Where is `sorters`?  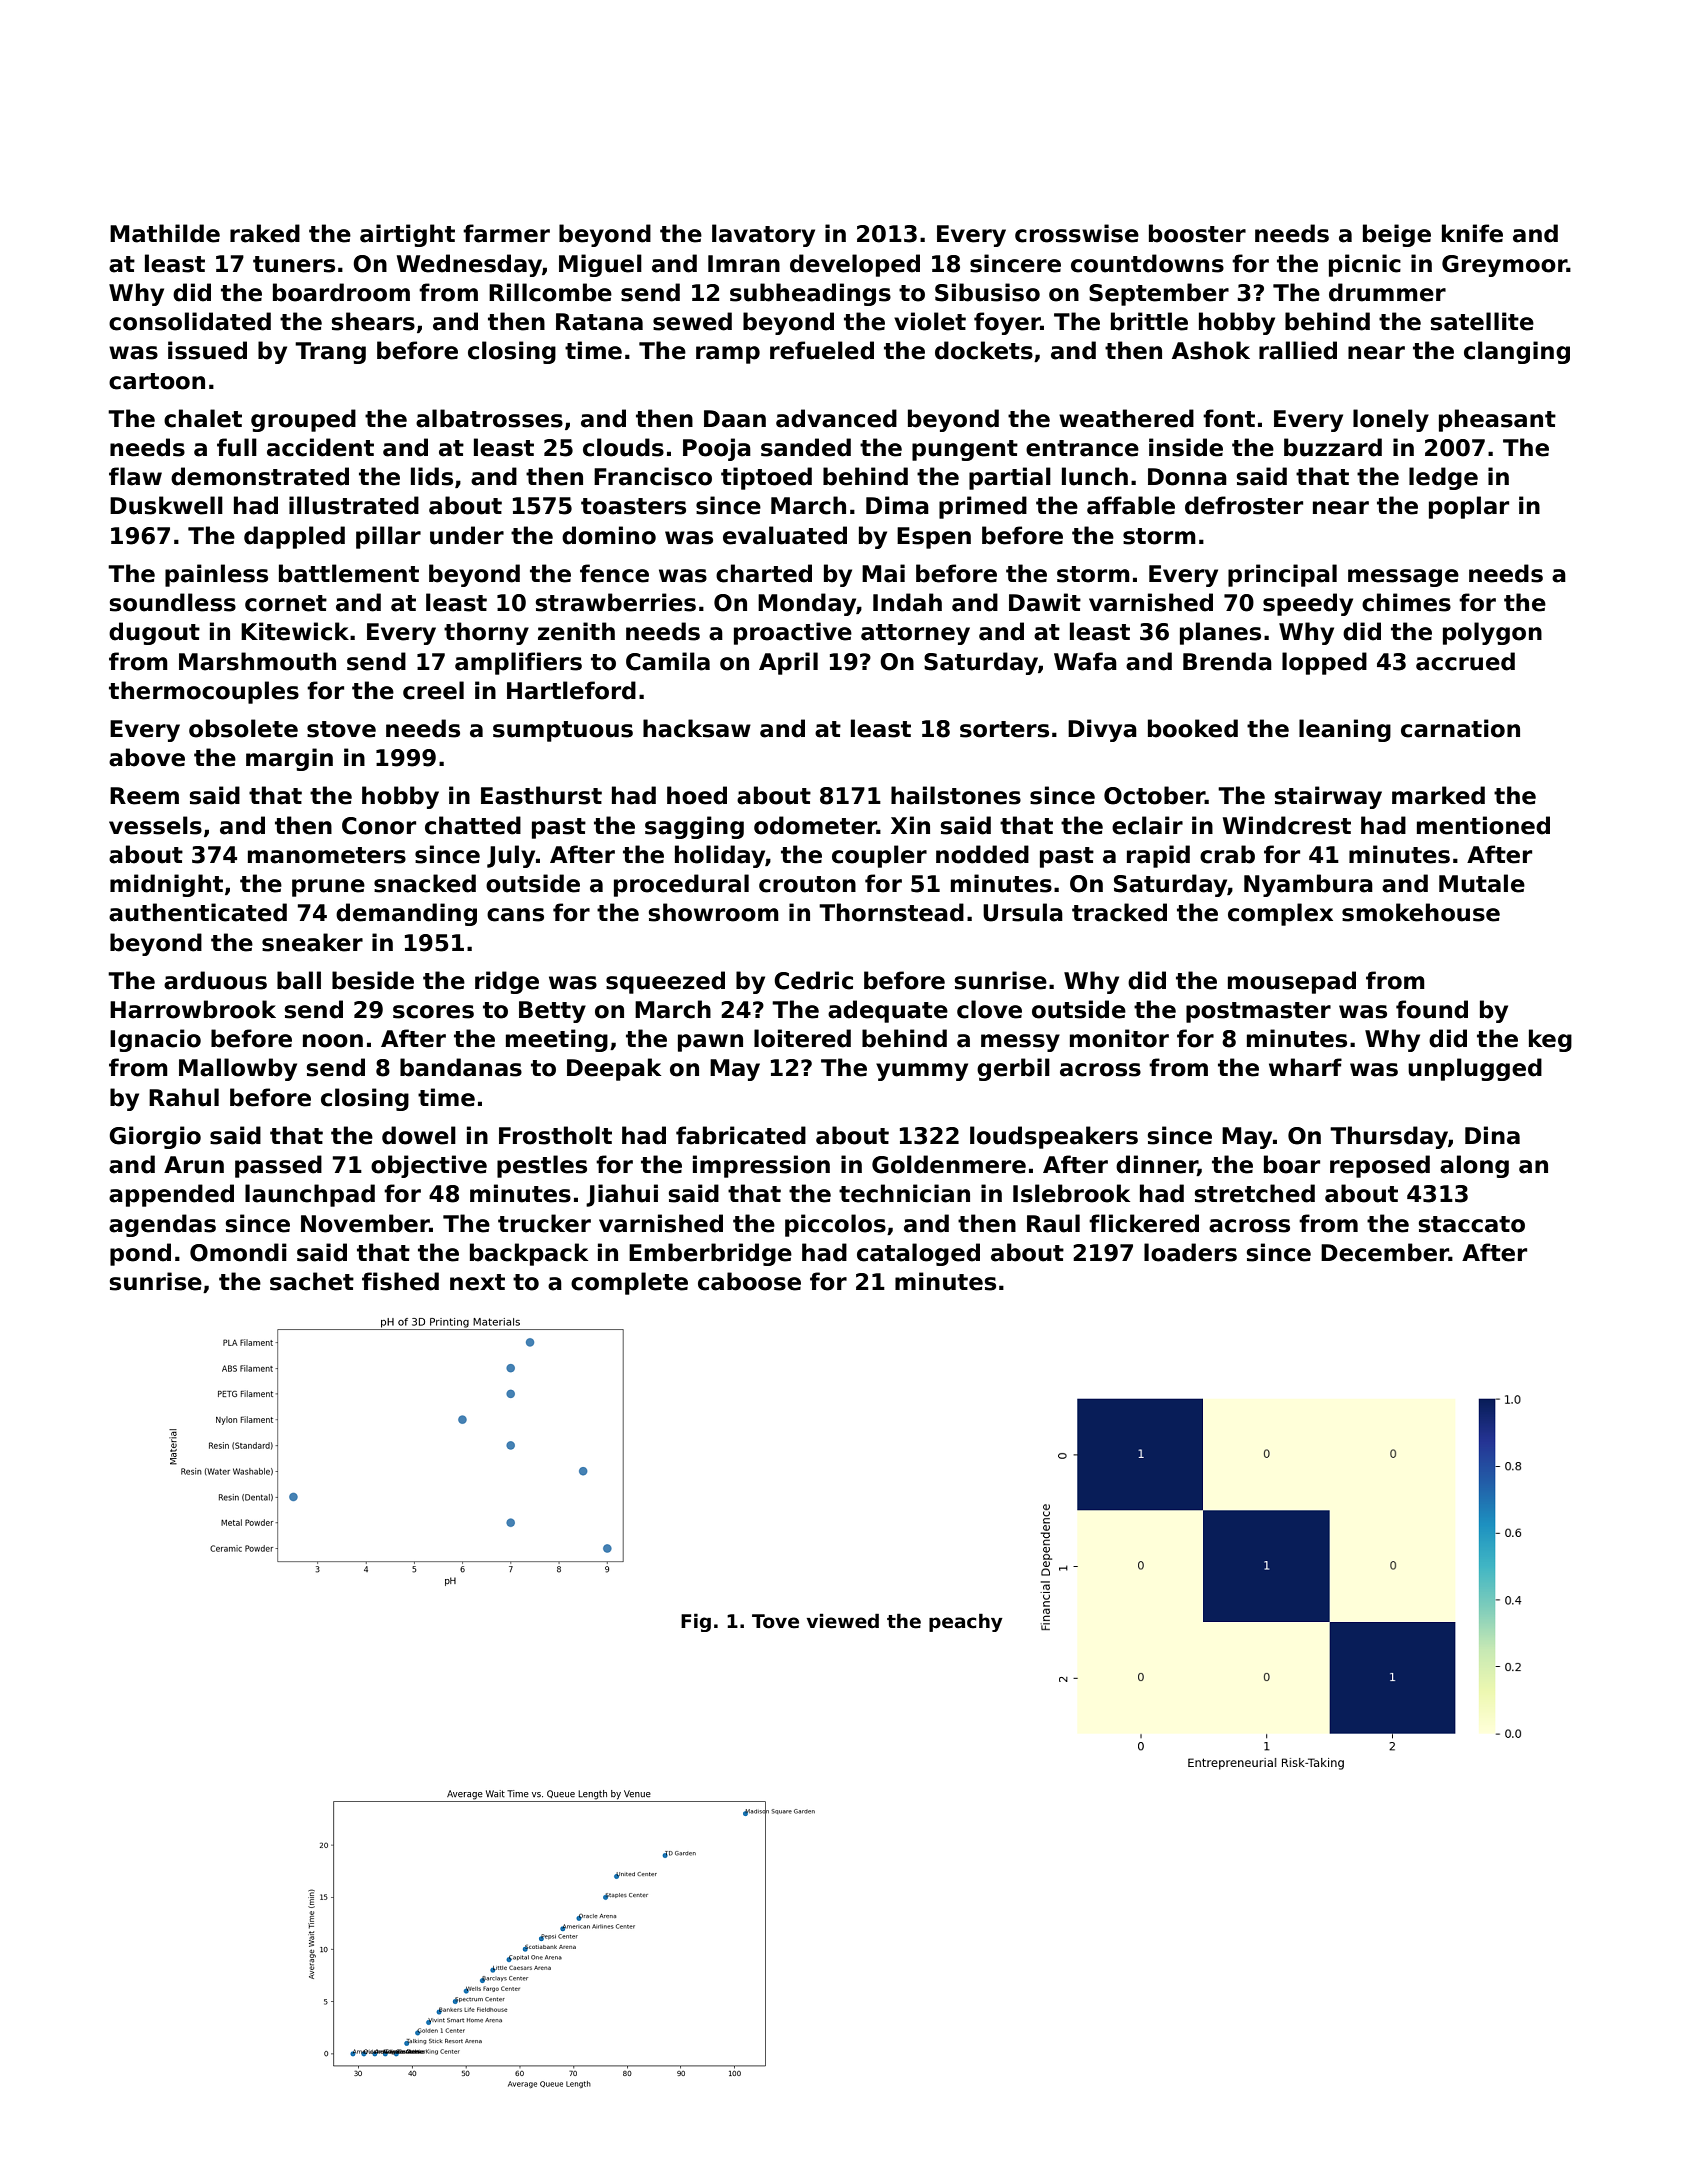 sorters is located at coordinates (1004, 729).
